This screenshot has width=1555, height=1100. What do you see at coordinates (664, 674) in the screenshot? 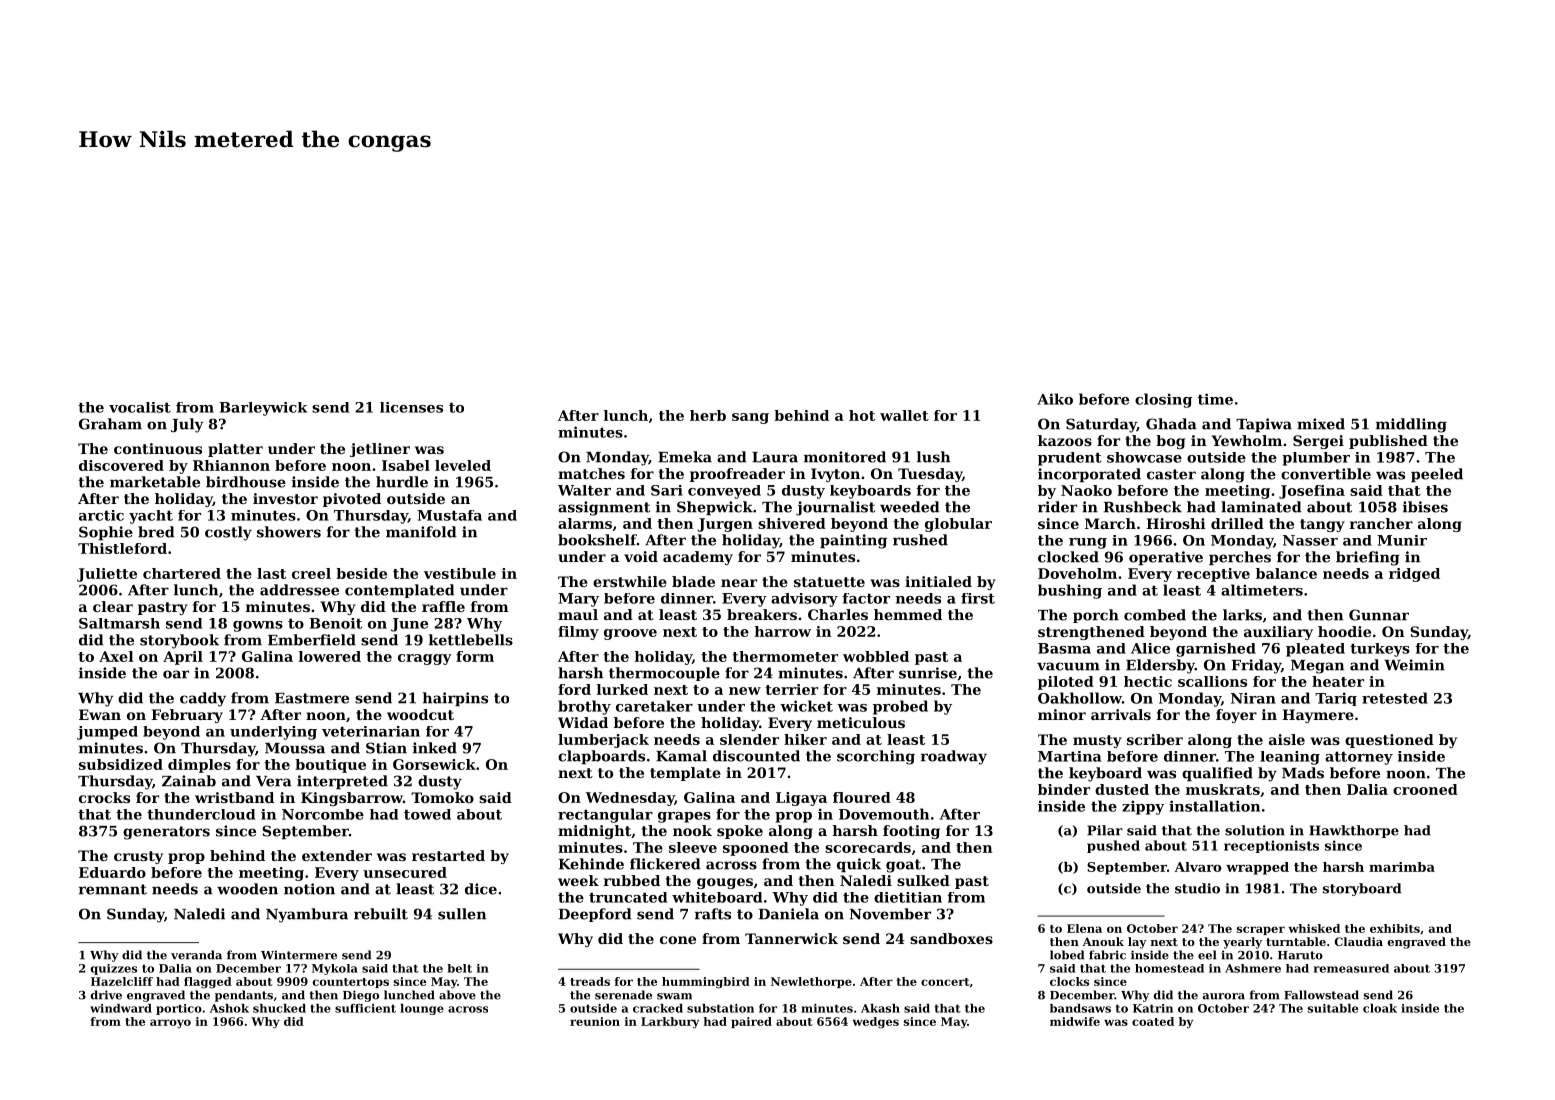
I see `thermocouple` at bounding box center [664, 674].
